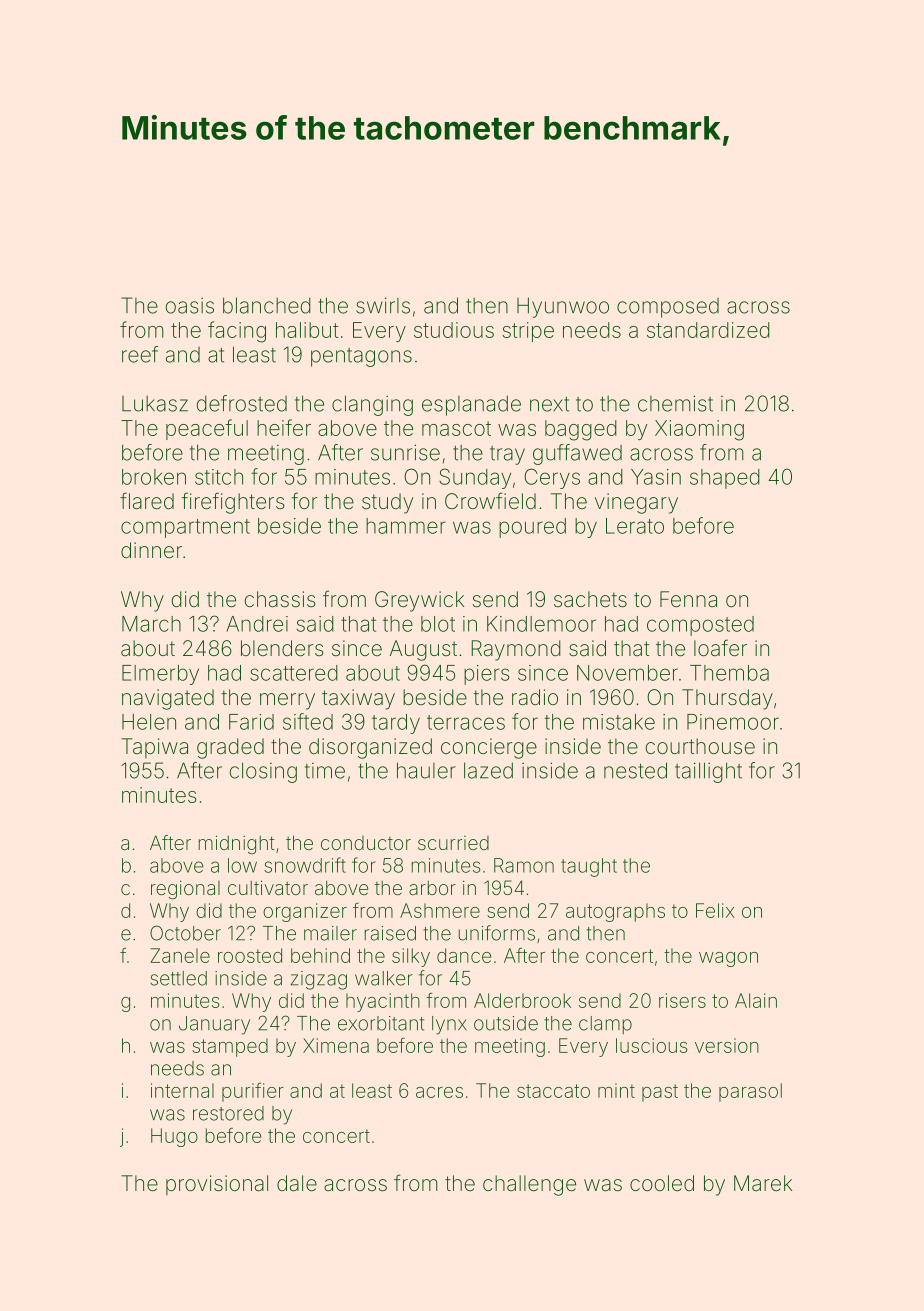 This screenshot has width=924, height=1311. Describe the element at coordinates (383, 1002) in the screenshot. I see `hyacinth` at that location.
